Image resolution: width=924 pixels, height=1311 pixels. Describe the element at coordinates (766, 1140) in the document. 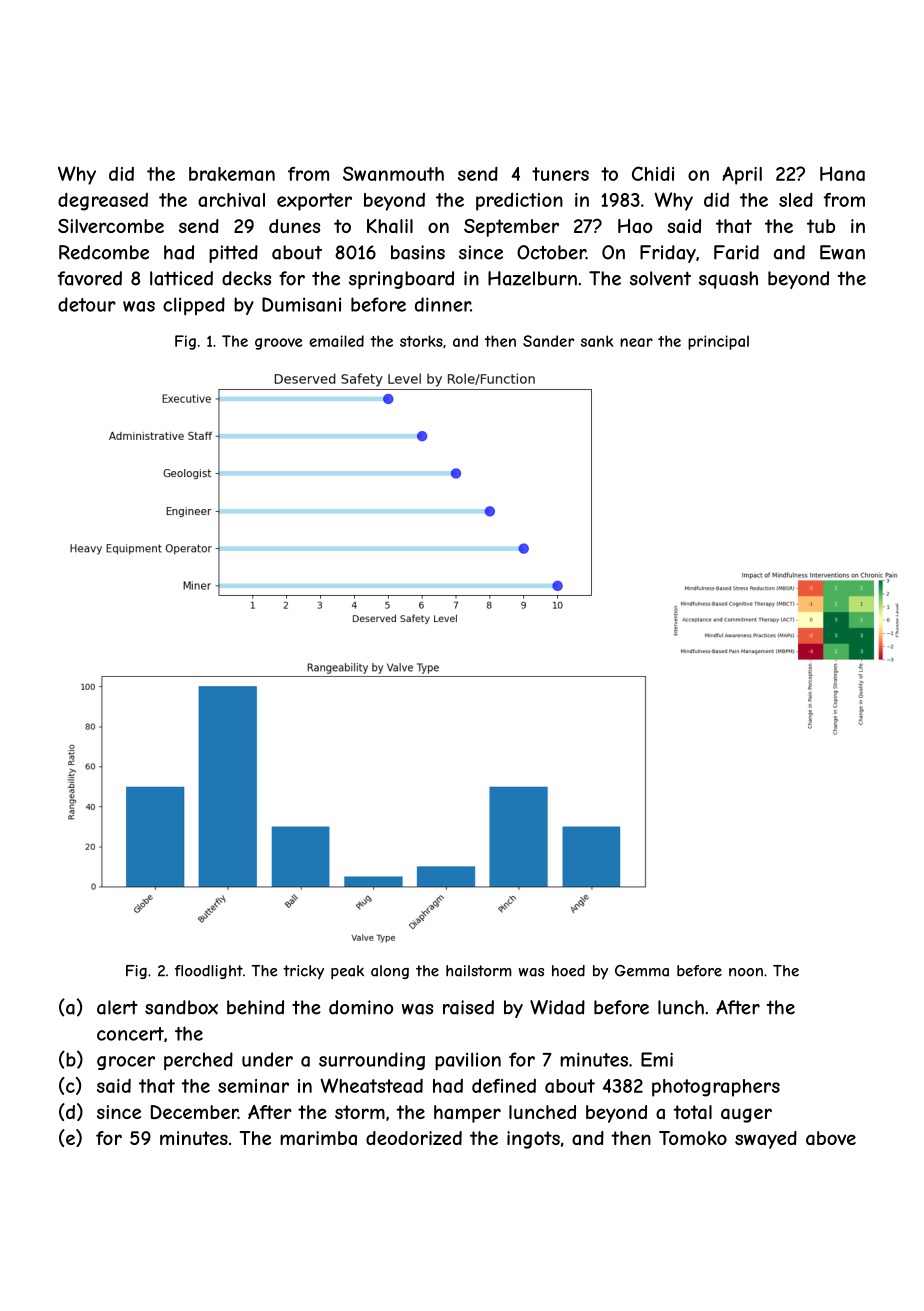

I see `swayed` at that location.
